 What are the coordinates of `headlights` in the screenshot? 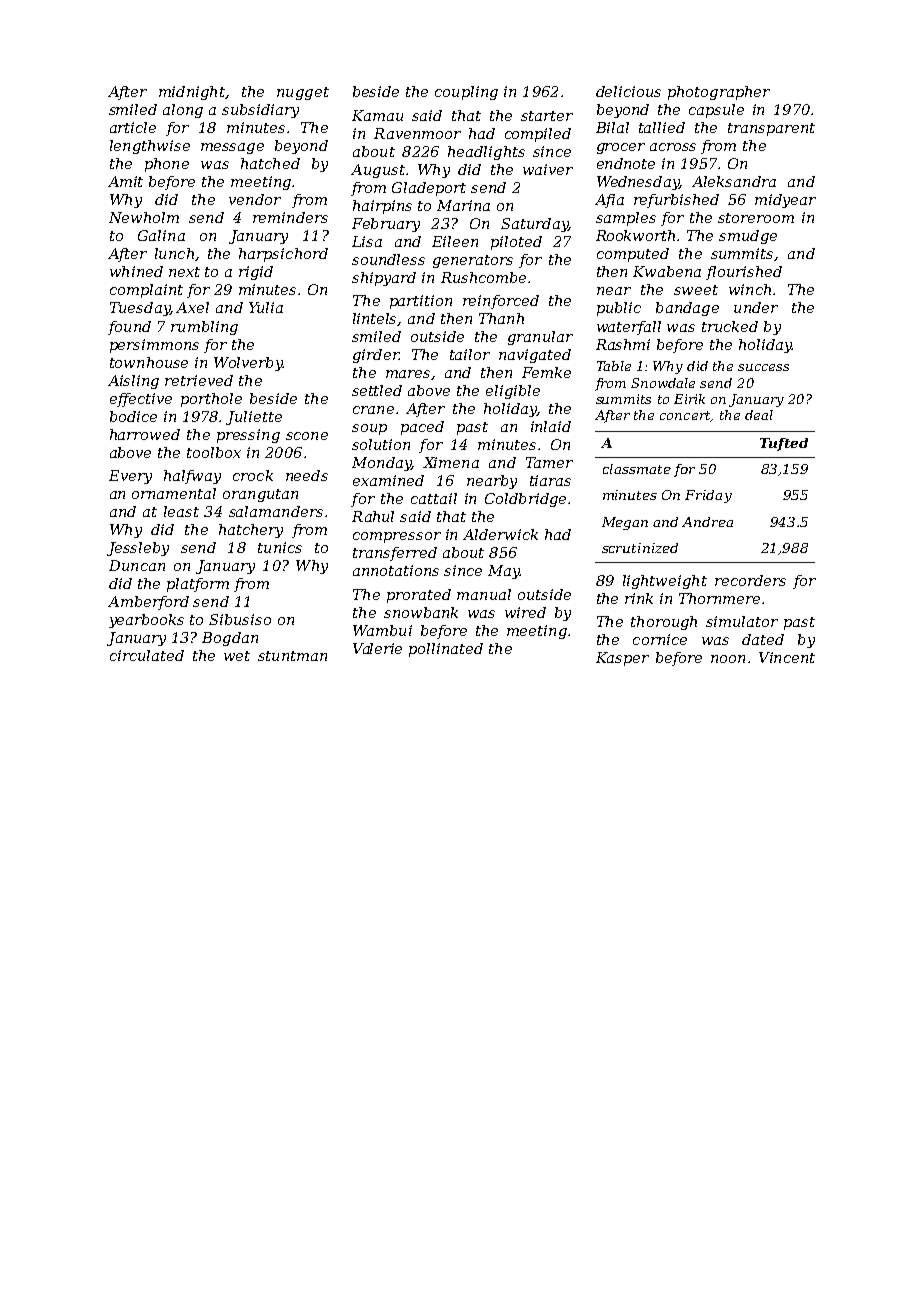 It's located at (486, 153).
